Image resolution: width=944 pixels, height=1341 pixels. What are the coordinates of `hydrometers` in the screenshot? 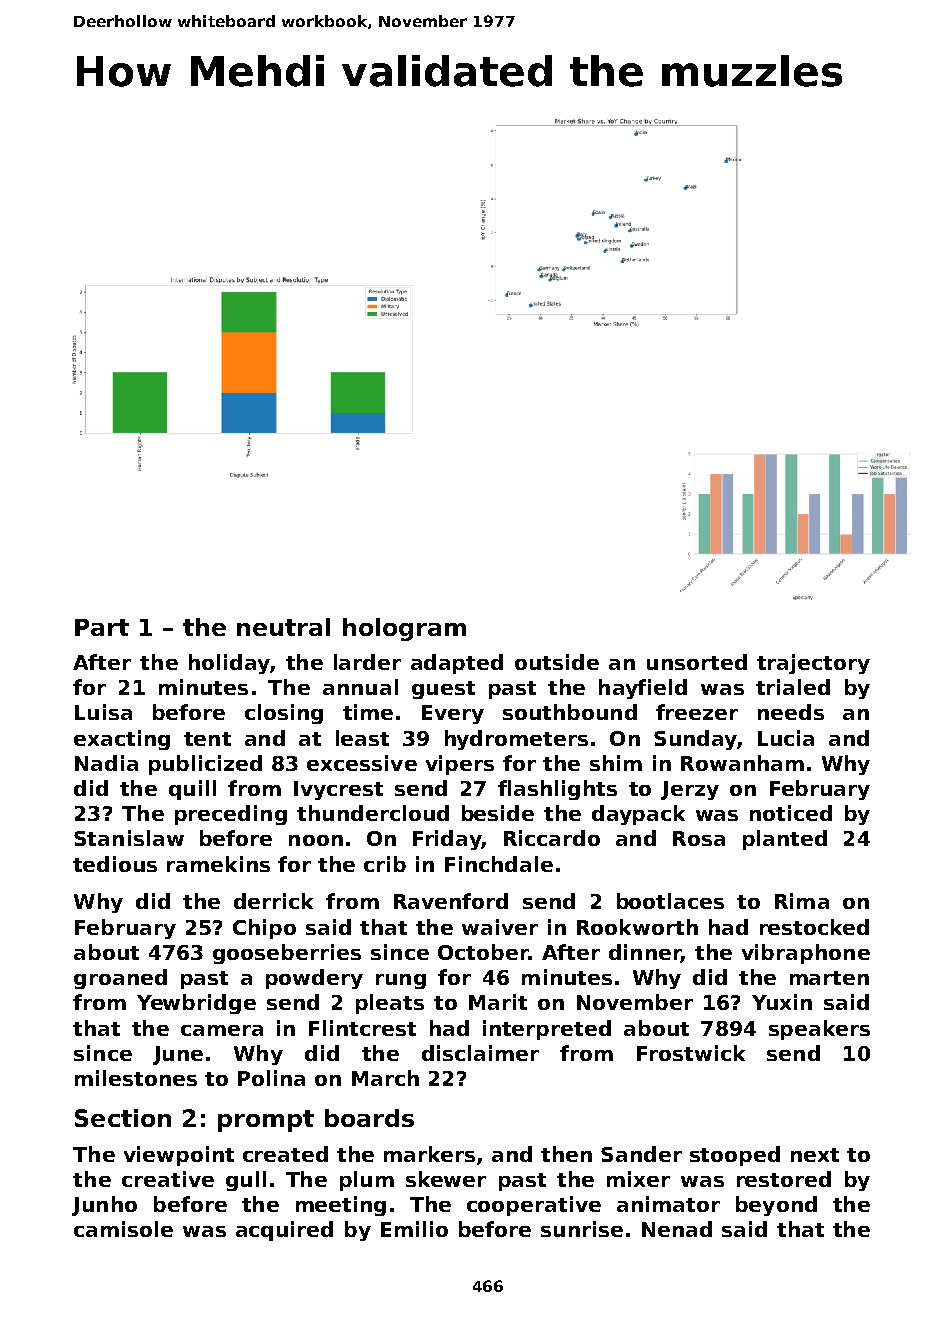 It's located at (516, 740).
